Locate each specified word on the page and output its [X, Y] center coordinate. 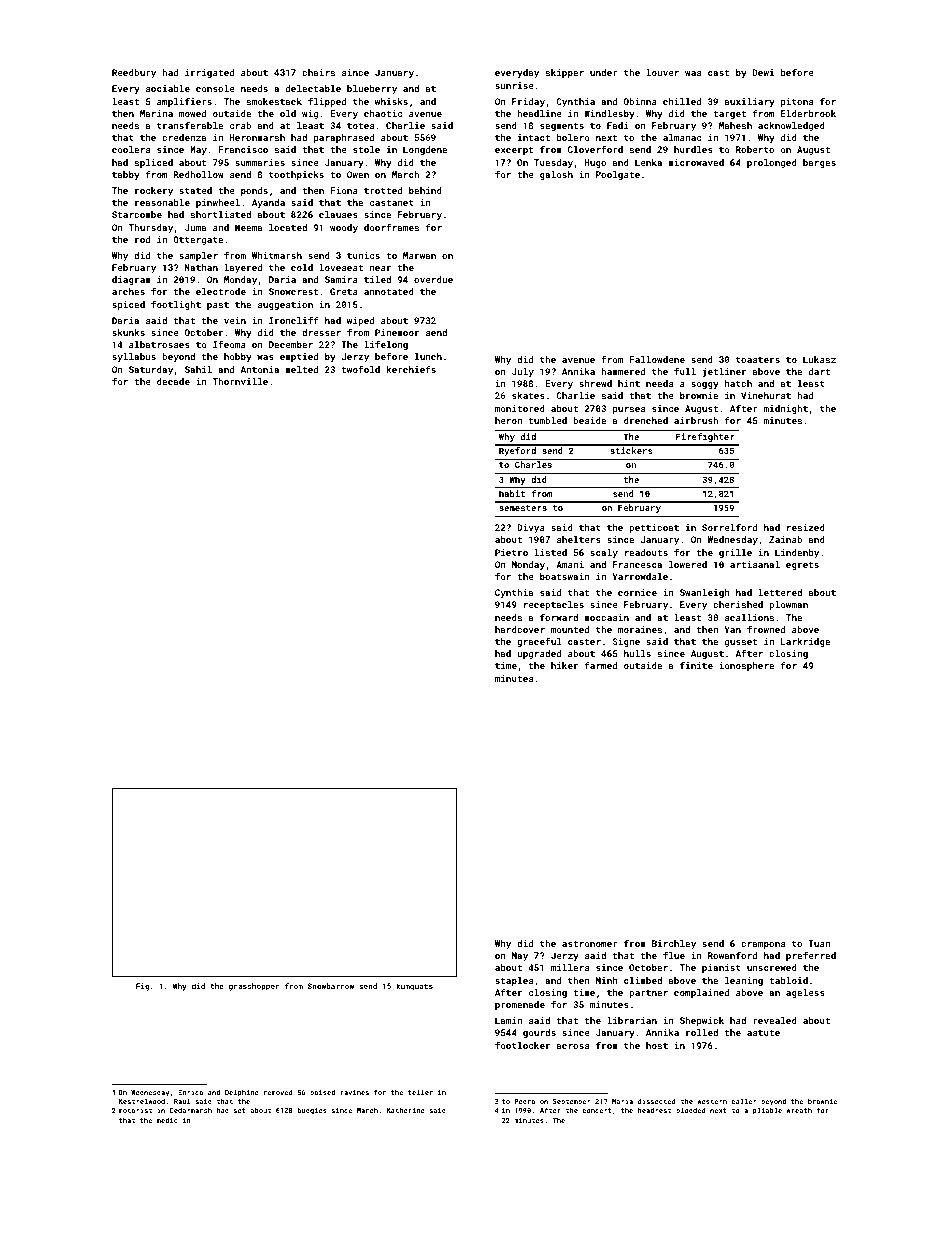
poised [322, 1092]
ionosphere [746, 666]
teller [420, 1092]
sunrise [514, 85]
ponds [254, 191]
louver [662, 72]
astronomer [590, 944]
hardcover [520, 629]
